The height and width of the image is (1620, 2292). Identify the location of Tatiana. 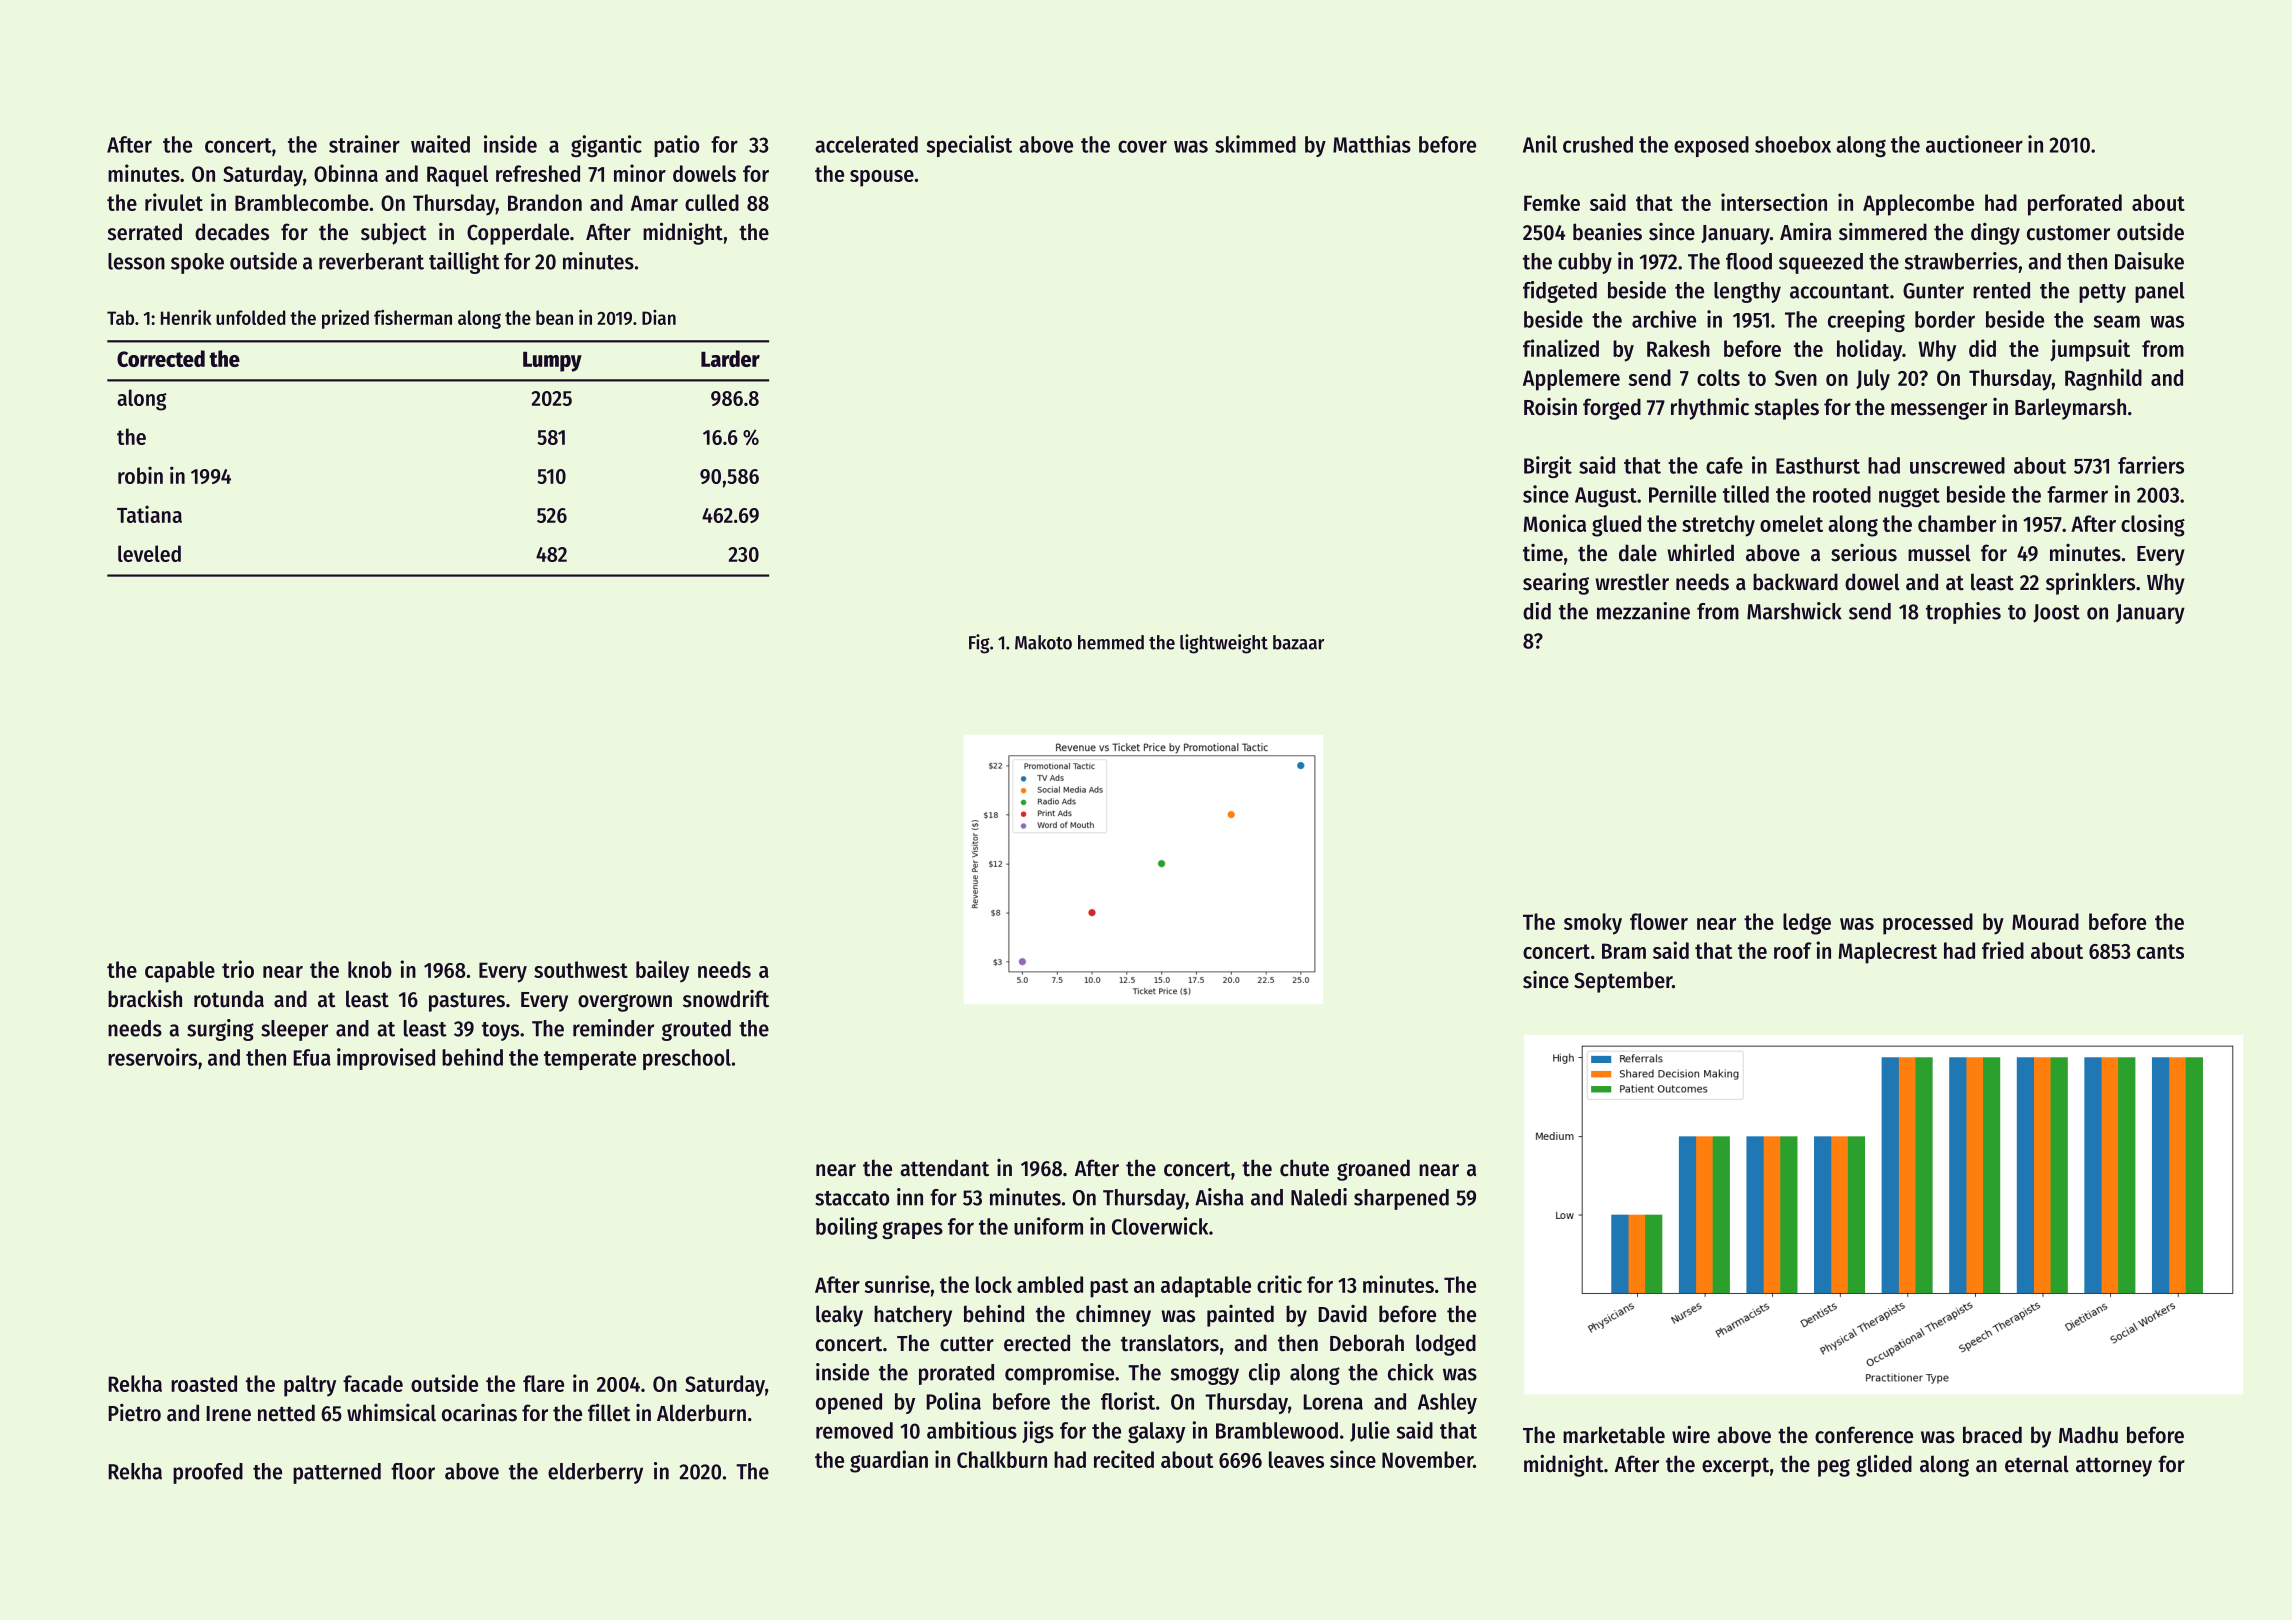
(149, 514).
